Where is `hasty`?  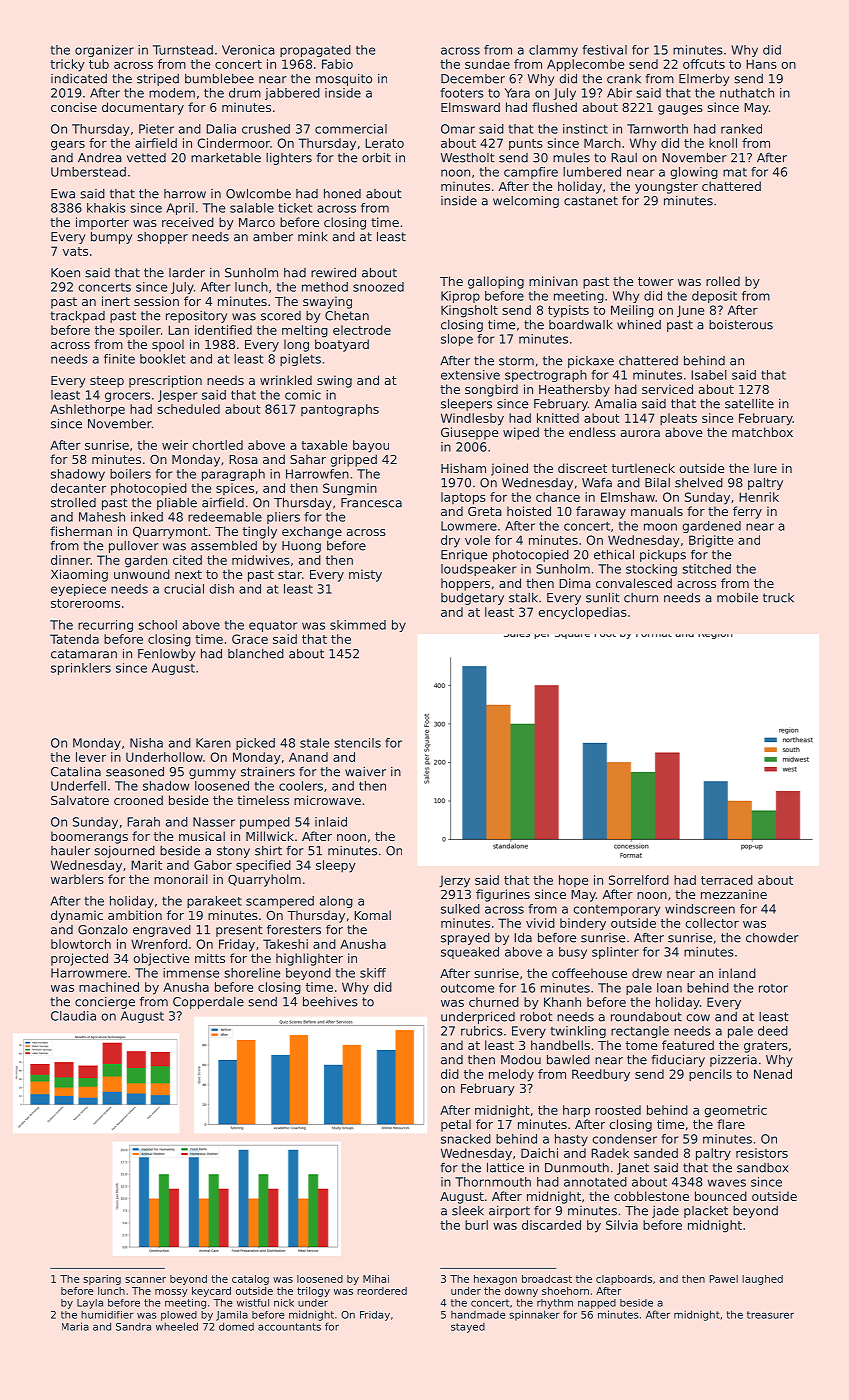 hasty is located at coordinates (571, 1140).
